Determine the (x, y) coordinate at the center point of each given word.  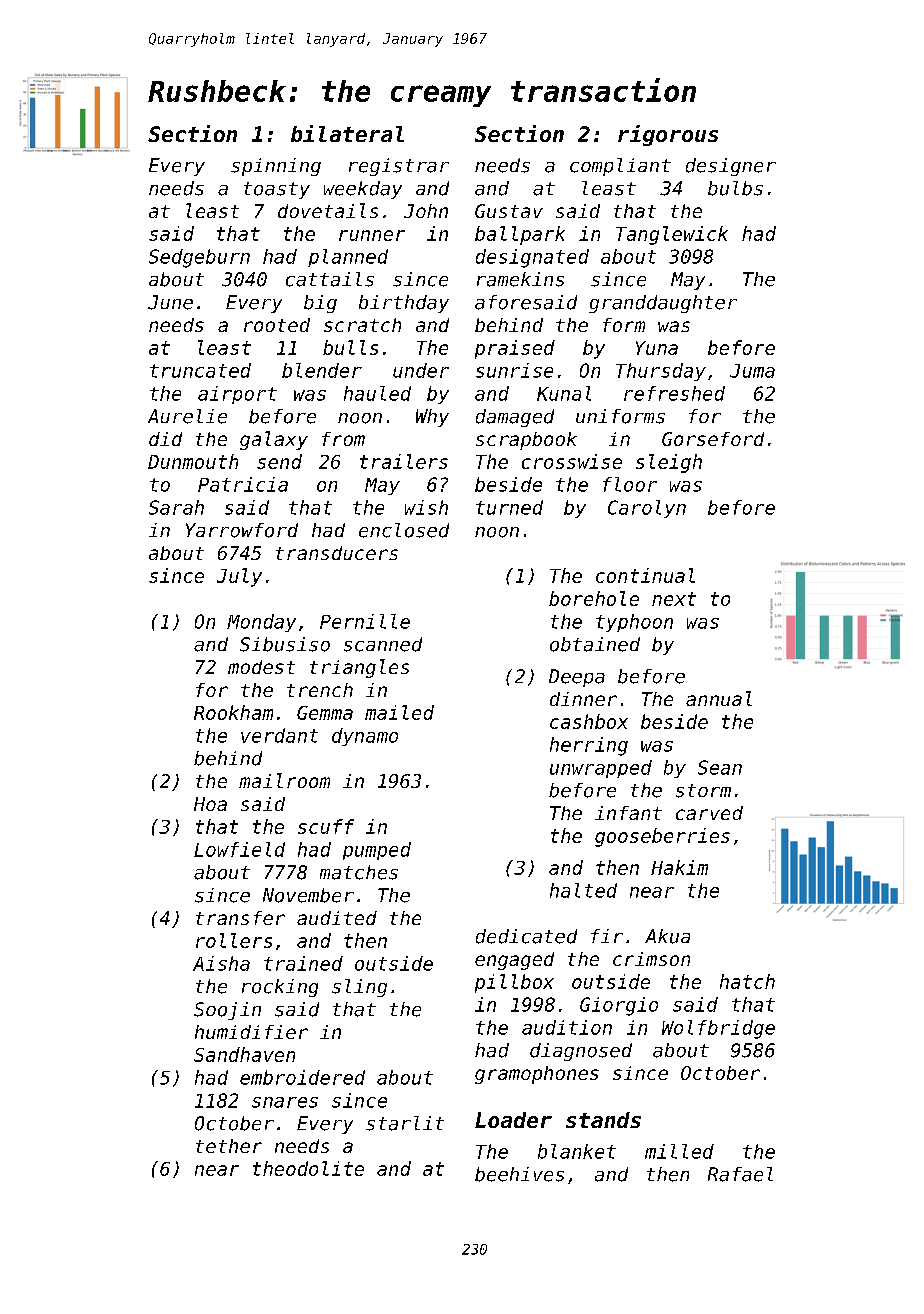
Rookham (233, 712)
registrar (399, 167)
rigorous (668, 135)
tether (229, 1146)
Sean (720, 767)
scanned (383, 644)
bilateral (347, 133)
